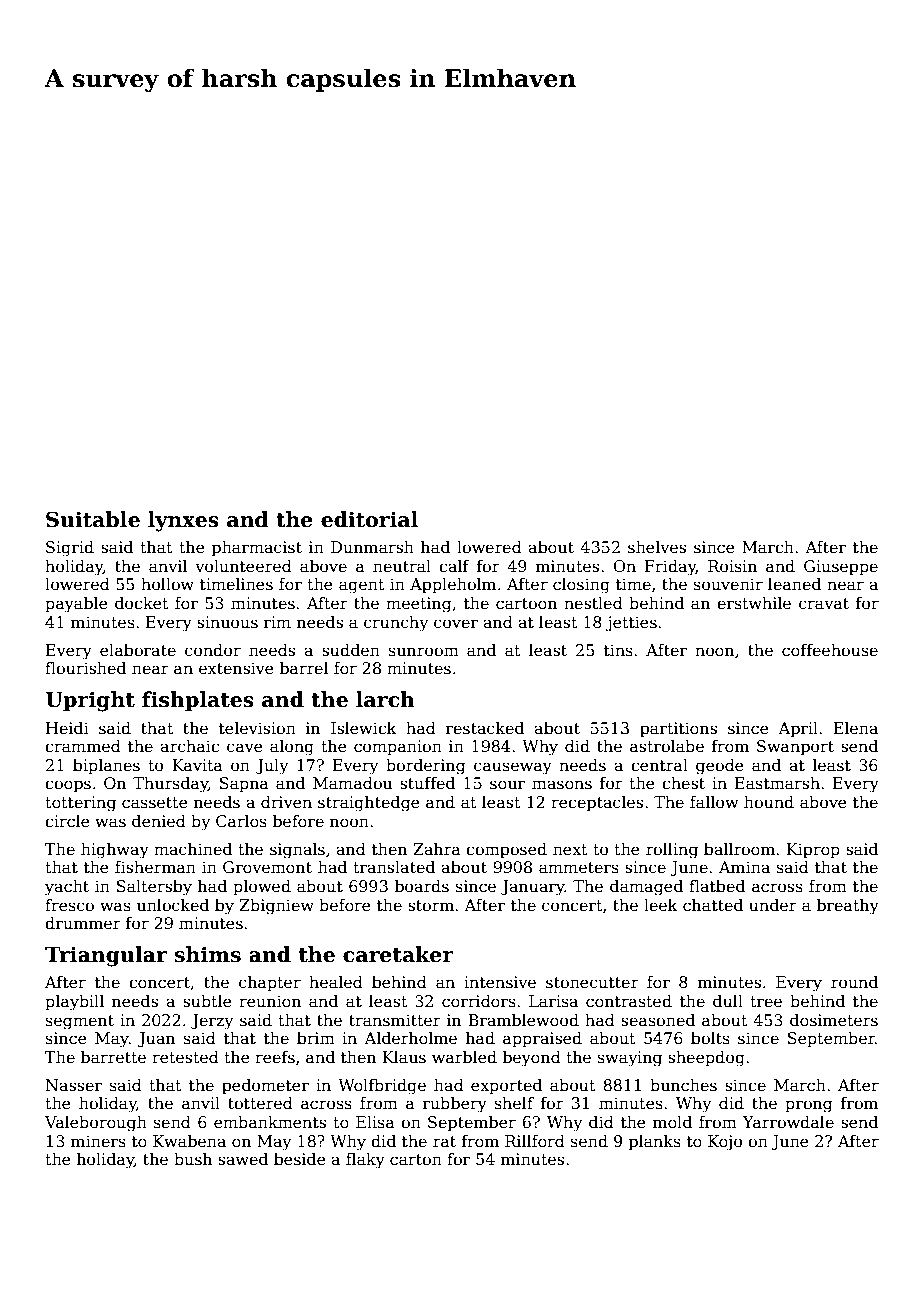 The image size is (924, 1308). What do you see at coordinates (841, 568) in the screenshot?
I see `Giuseppe` at bounding box center [841, 568].
